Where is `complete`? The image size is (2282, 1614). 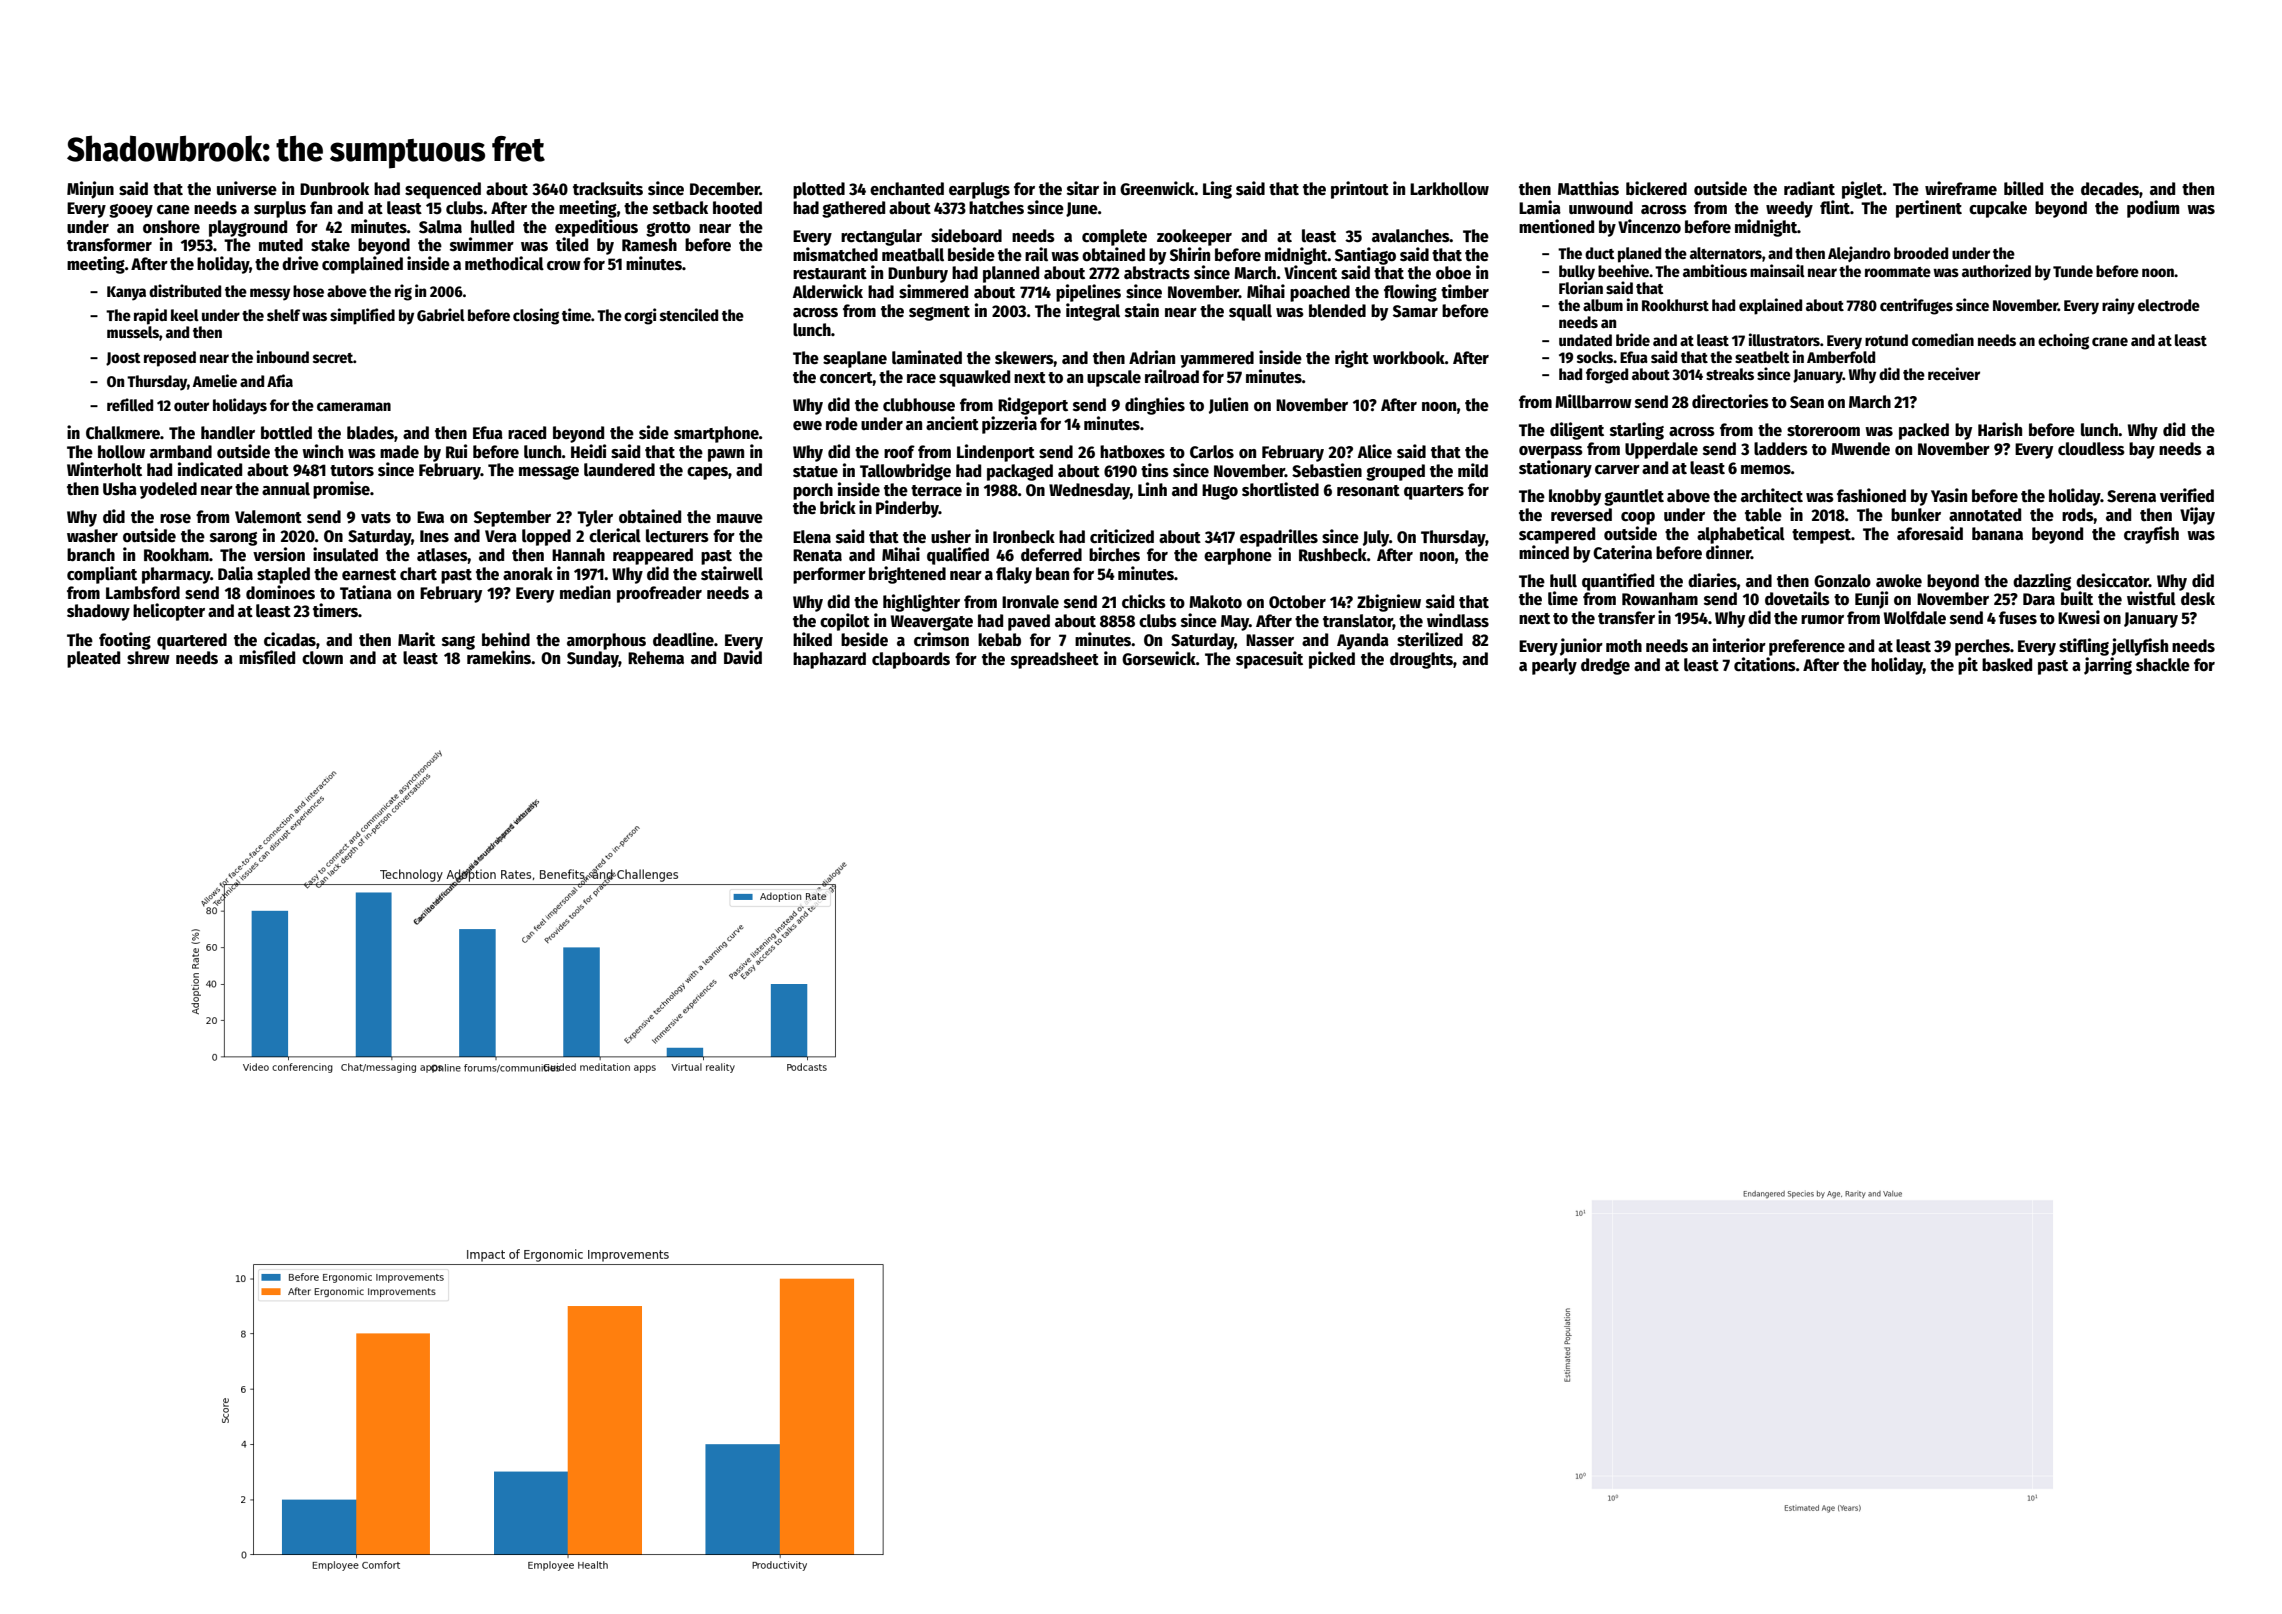
complete is located at coordinates (1114, 237).
